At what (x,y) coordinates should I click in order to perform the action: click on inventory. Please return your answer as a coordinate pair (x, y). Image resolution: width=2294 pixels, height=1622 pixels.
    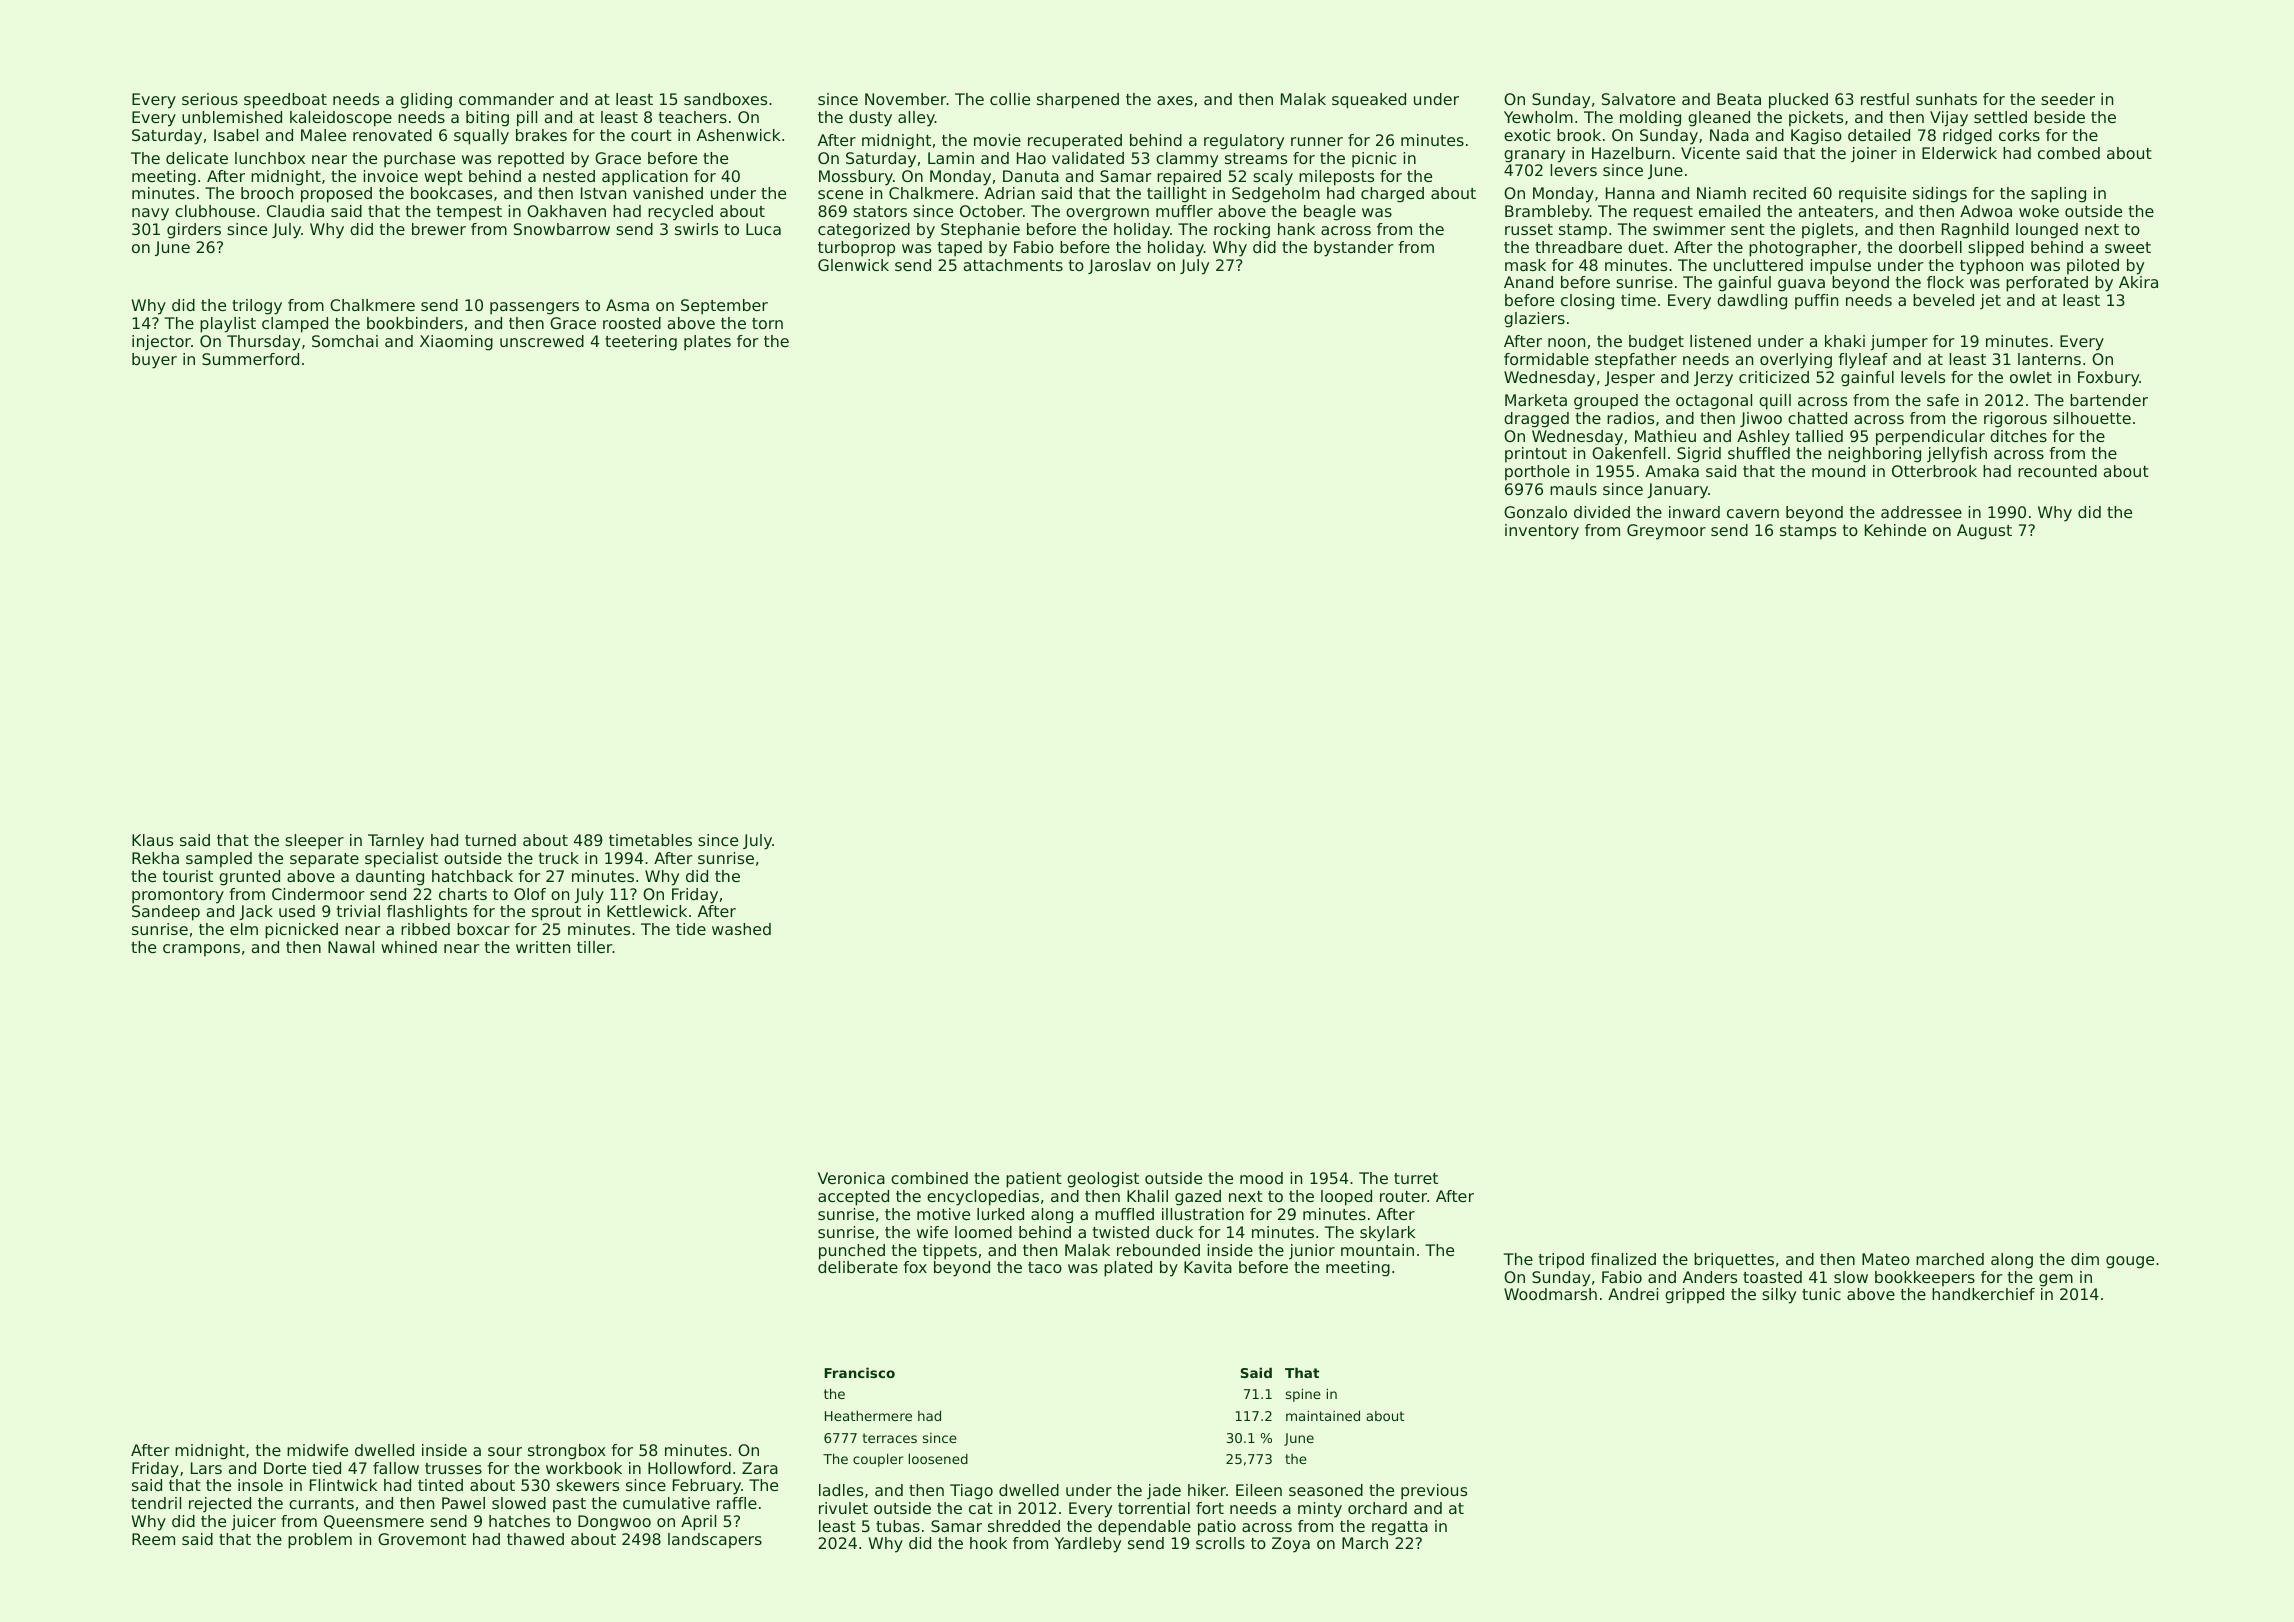
    Looking at the image, I should click on (1542, 532).
